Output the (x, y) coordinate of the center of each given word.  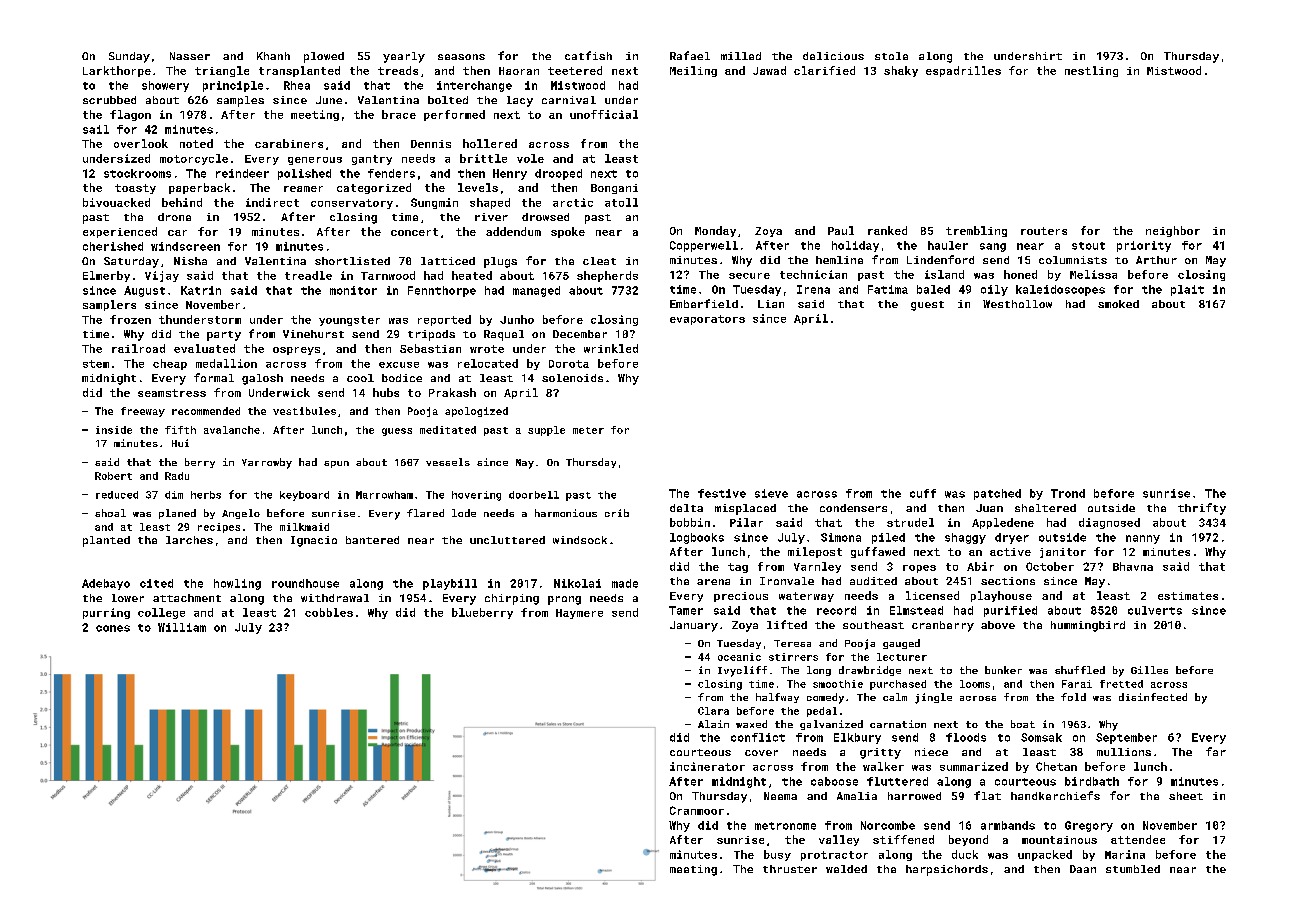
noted (196, 143)
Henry (510, 174)
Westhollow (1017, 304)
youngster (349, 321)
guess (397, 432)
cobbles (329, 612)
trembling (976, 231)
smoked (1118, 304)
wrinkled (611, 348)
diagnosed (1109, 523)
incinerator (707, 766)
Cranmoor (697, 810)
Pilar (746, 522)
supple (546, 431)
